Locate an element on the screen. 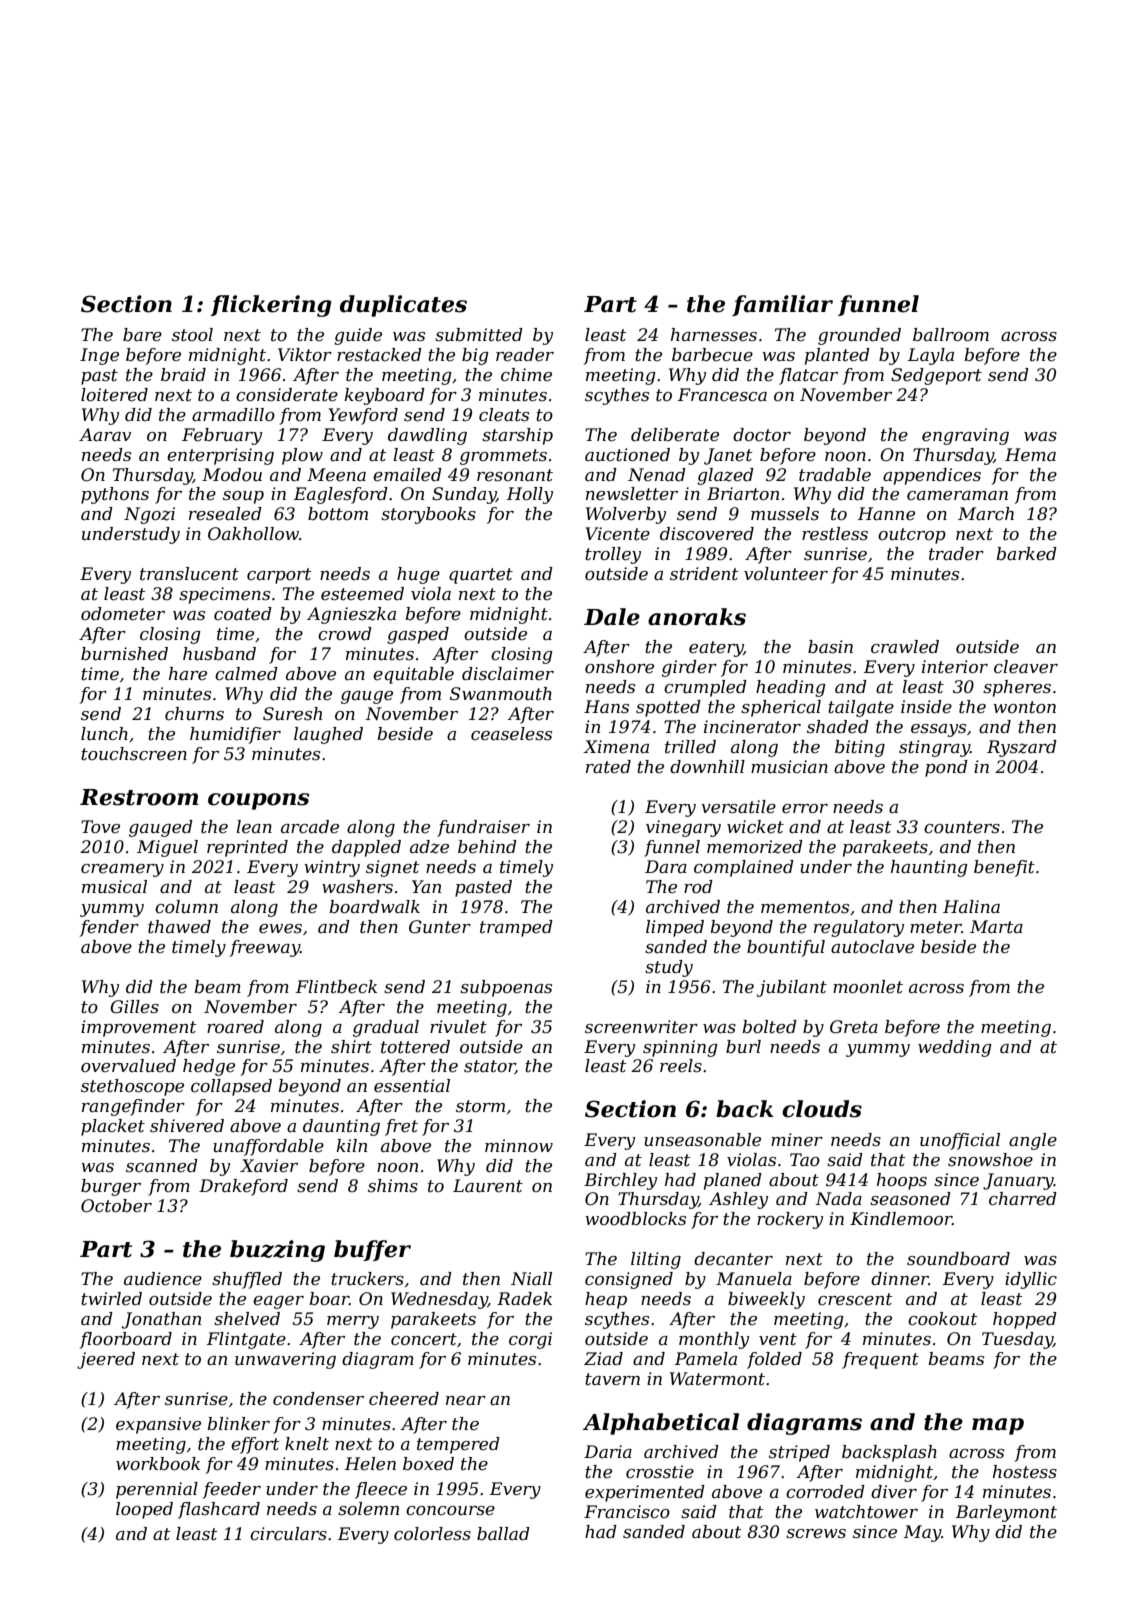 This screenshot has width=1138, height=1609. barked is located at coordinates (1026, 554).
